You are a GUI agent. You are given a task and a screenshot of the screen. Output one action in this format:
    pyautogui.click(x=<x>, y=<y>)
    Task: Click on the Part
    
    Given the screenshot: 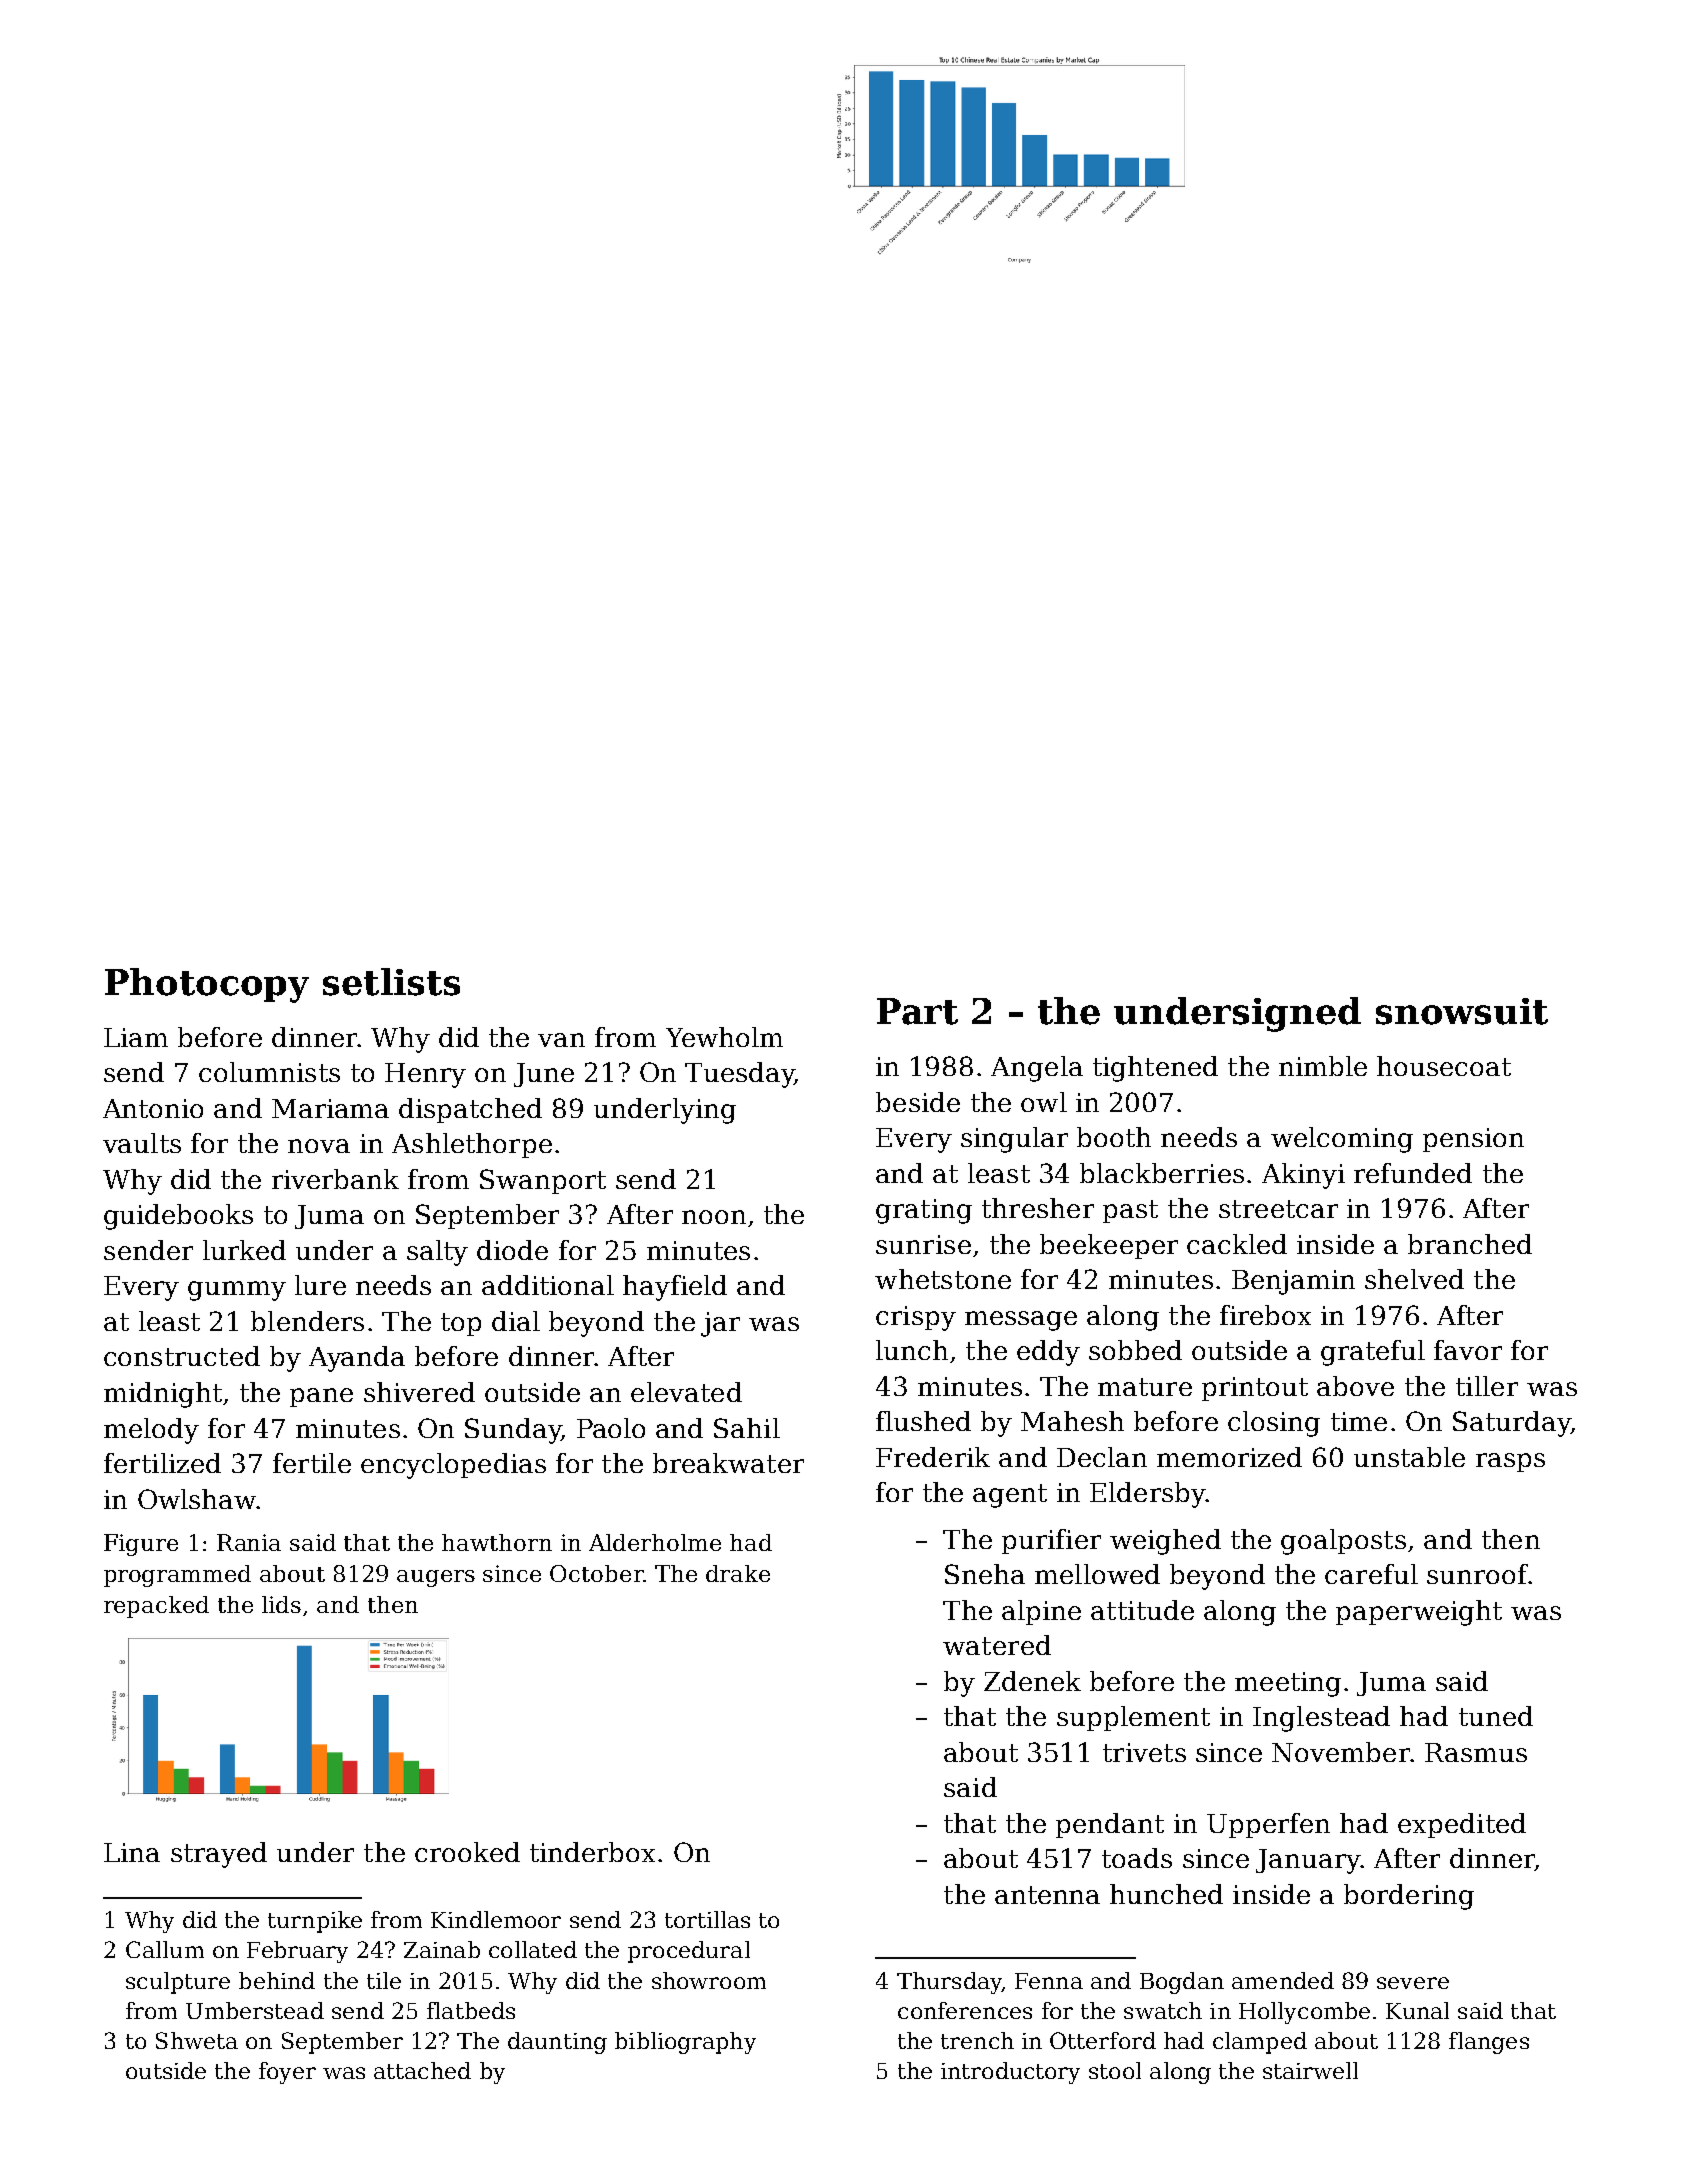 What is the action you would take?
    pyautogui.click(x=917, y=1011)
